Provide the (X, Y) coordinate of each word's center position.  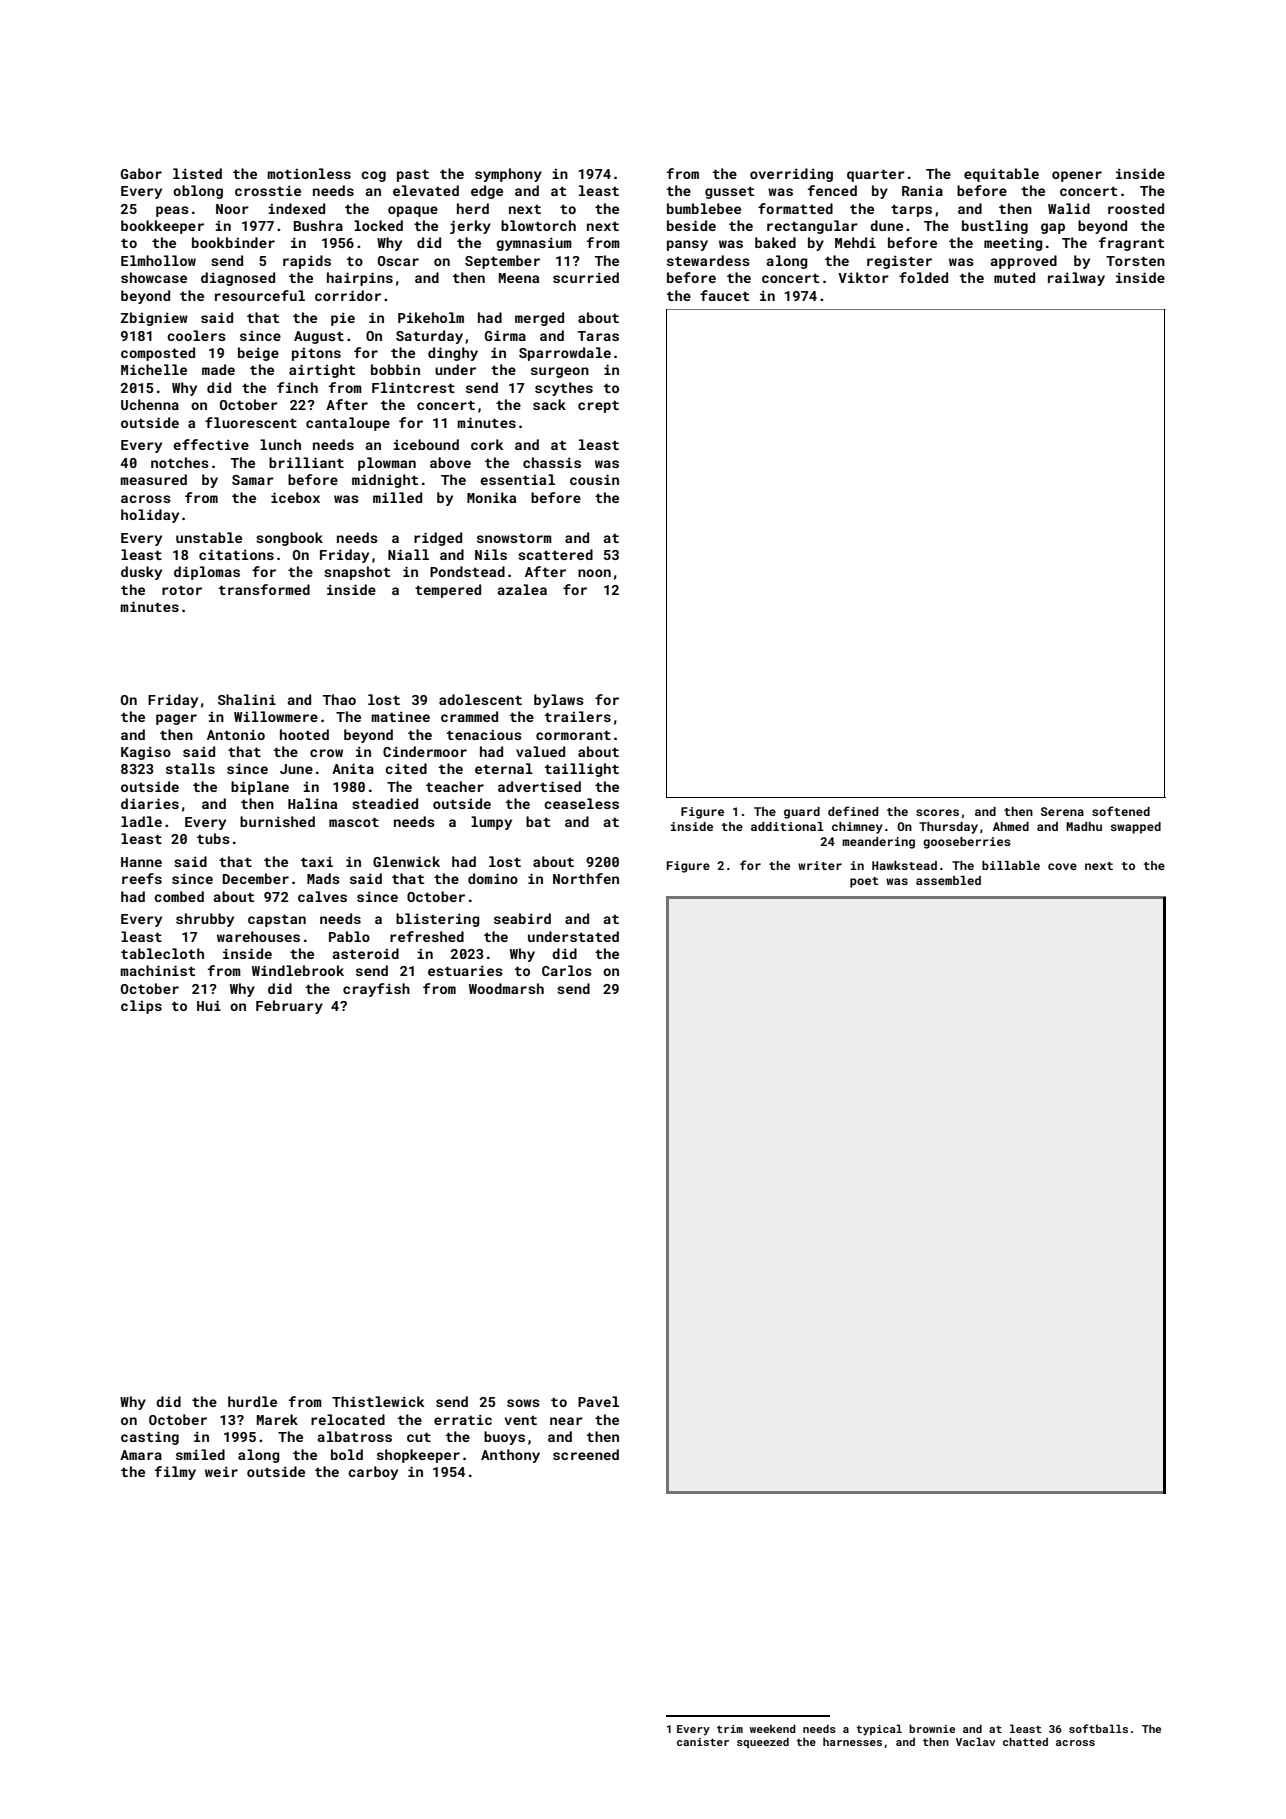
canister (703, 1742)
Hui (209, 1005)
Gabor (141, 173)
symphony (508, 175)
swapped (1136, 828)
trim (730, 1729)
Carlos (567, 970)
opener (1077, 176)
